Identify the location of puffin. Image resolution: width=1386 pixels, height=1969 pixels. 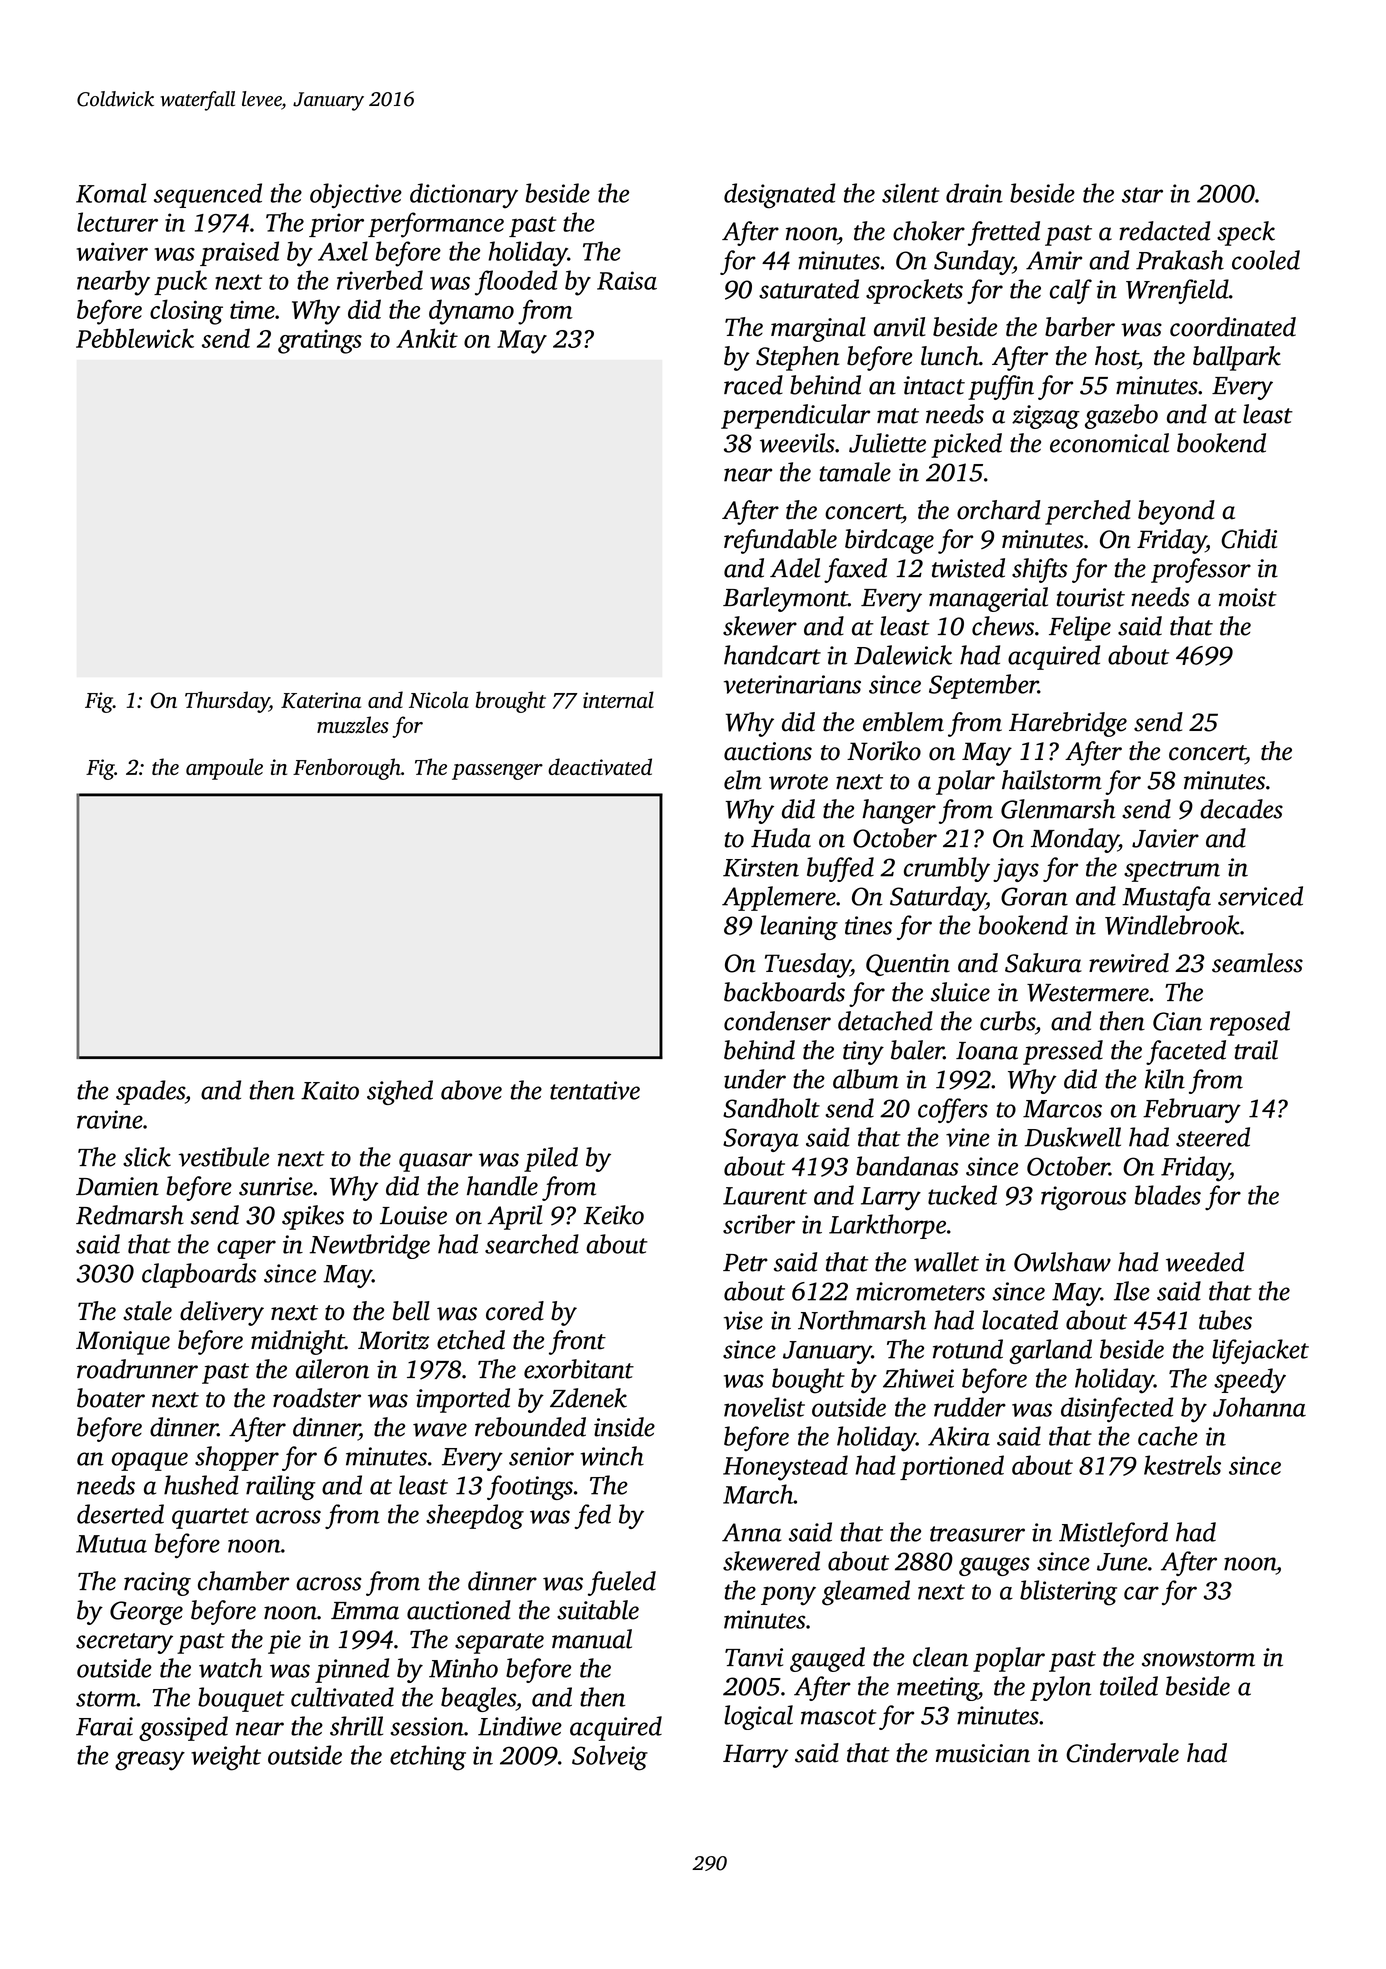
(1001, 387).
